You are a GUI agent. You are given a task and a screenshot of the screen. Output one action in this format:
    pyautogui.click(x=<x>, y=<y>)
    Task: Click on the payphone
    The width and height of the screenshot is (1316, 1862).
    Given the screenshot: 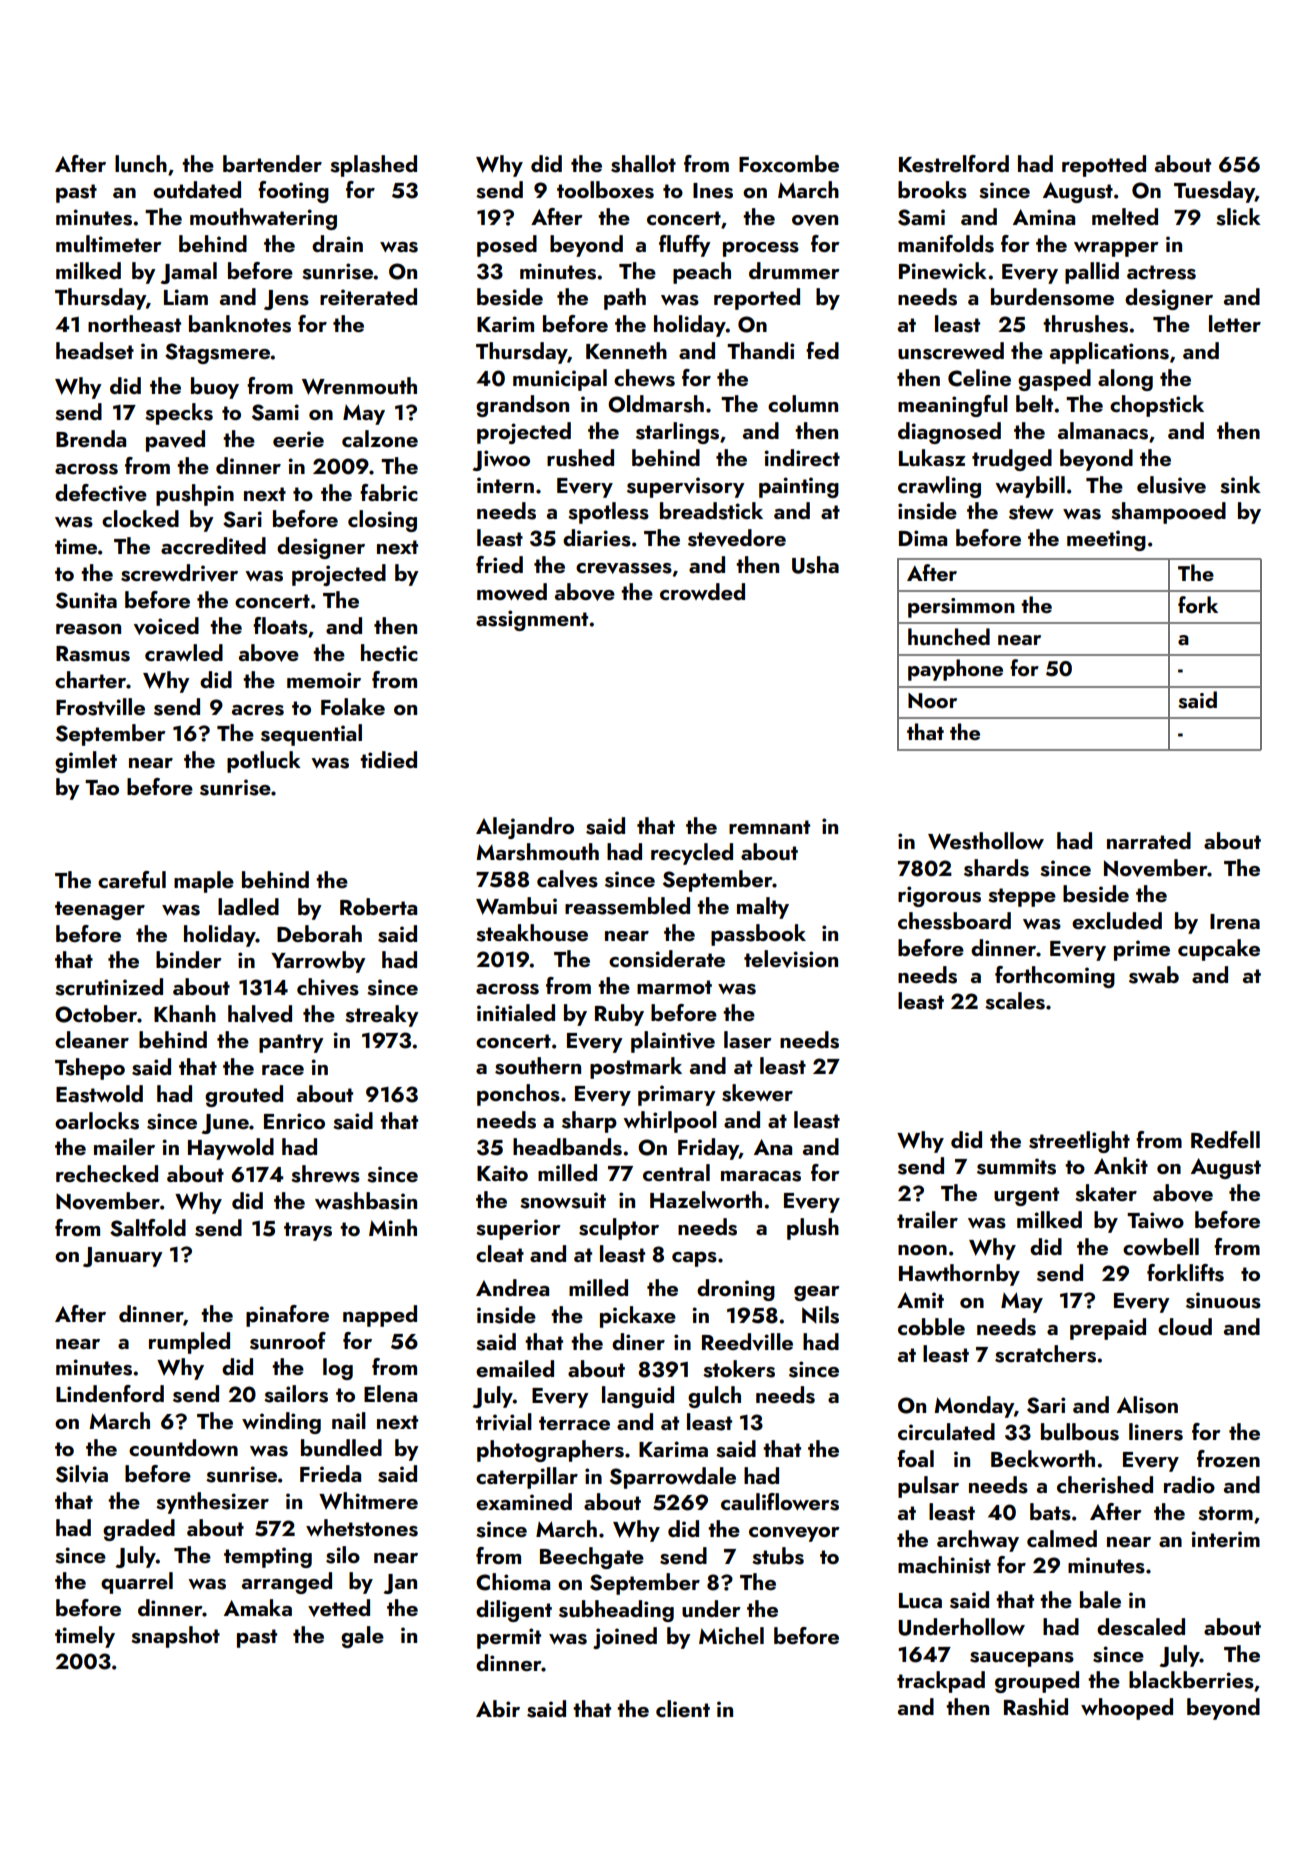 What is the action you would take?
    pyautogui.click(x=955, y=670)
